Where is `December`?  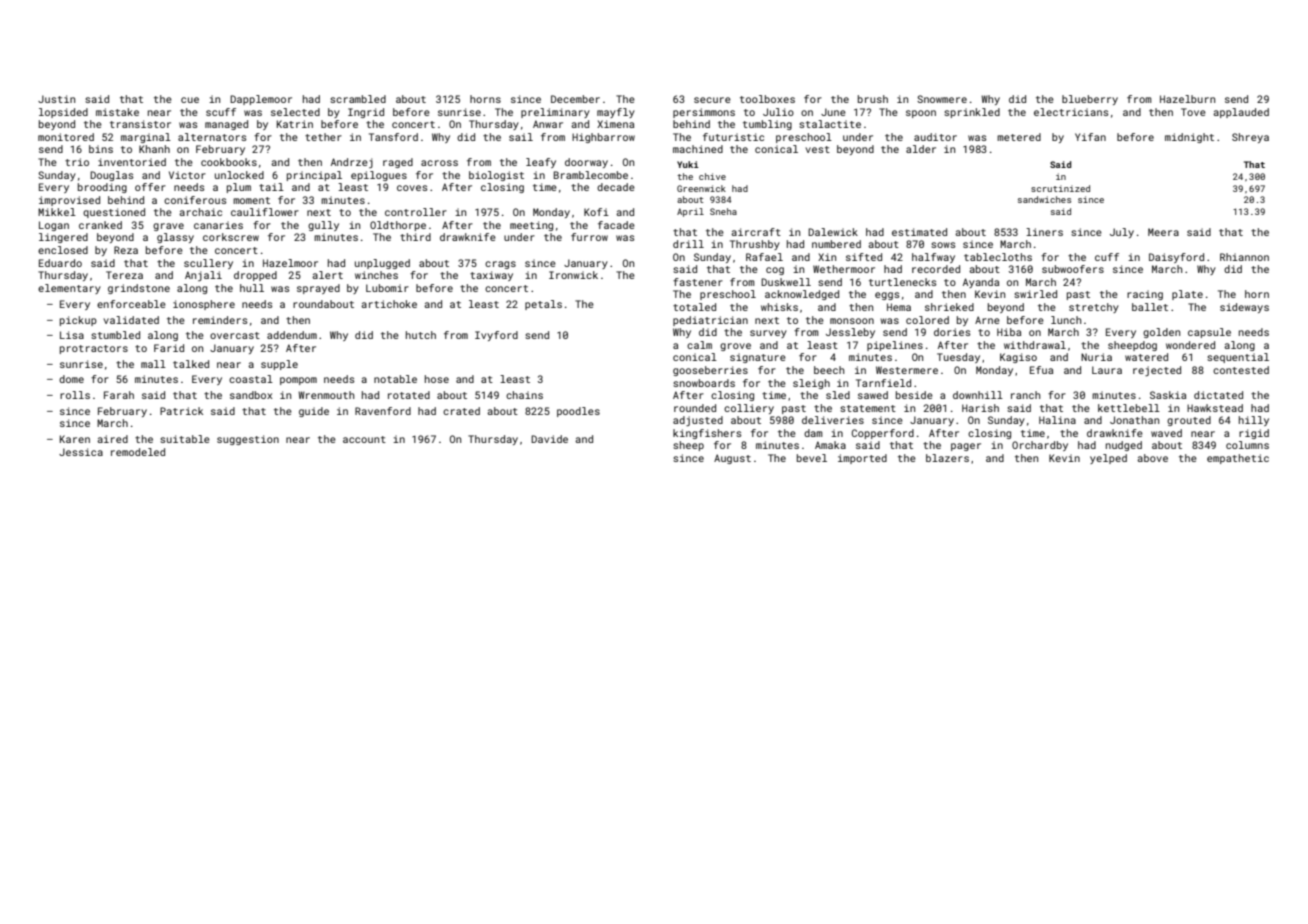
December is located at coordinates (575, 99).
